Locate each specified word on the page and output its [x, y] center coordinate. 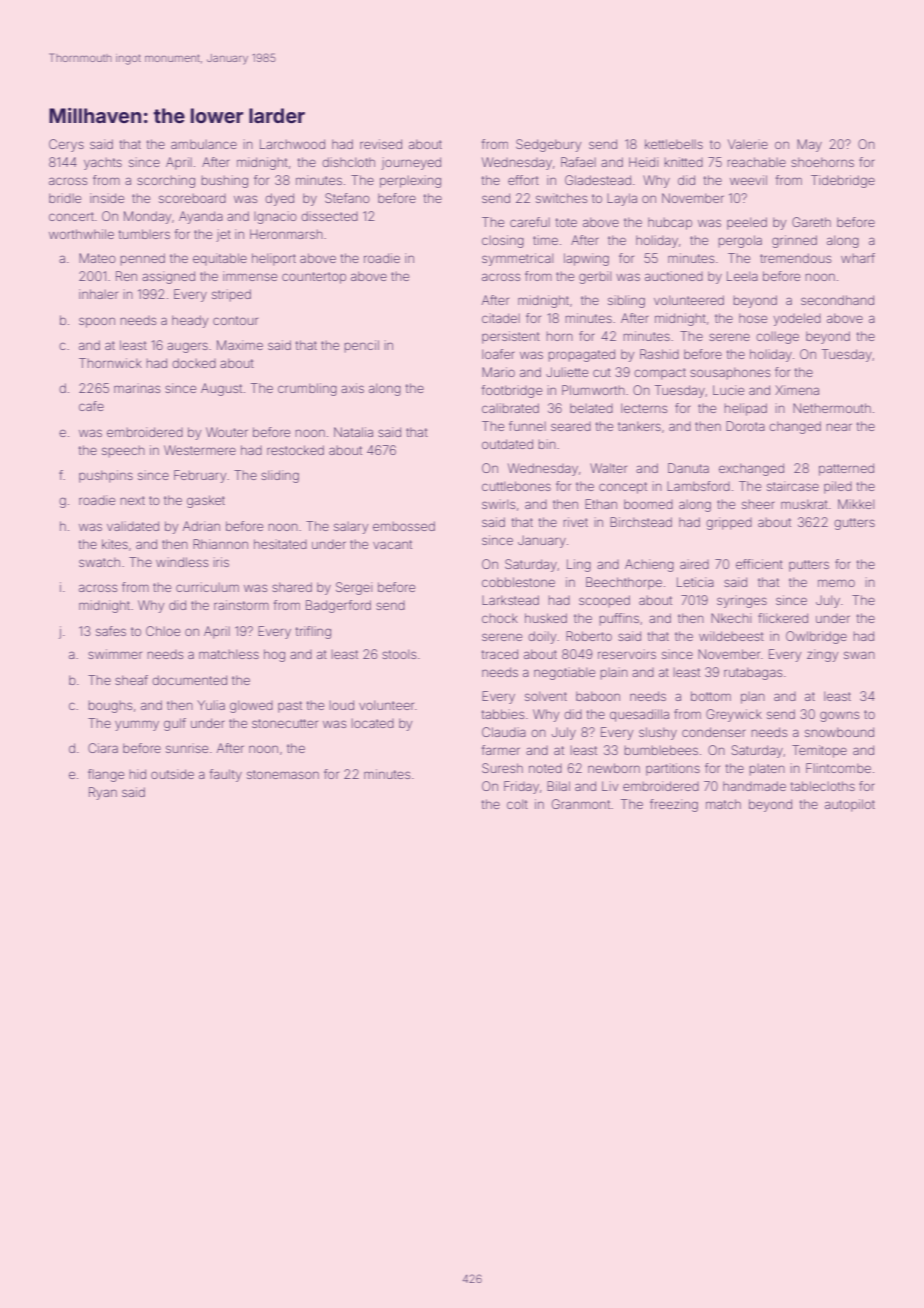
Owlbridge [816, 637]
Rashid [659, 354]
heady [190, 321]
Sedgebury [548, 145]
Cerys [66, 145]
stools [399, 654]
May [809, 145]
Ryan [103, 793]
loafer [498, 354]
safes [111, 631]
